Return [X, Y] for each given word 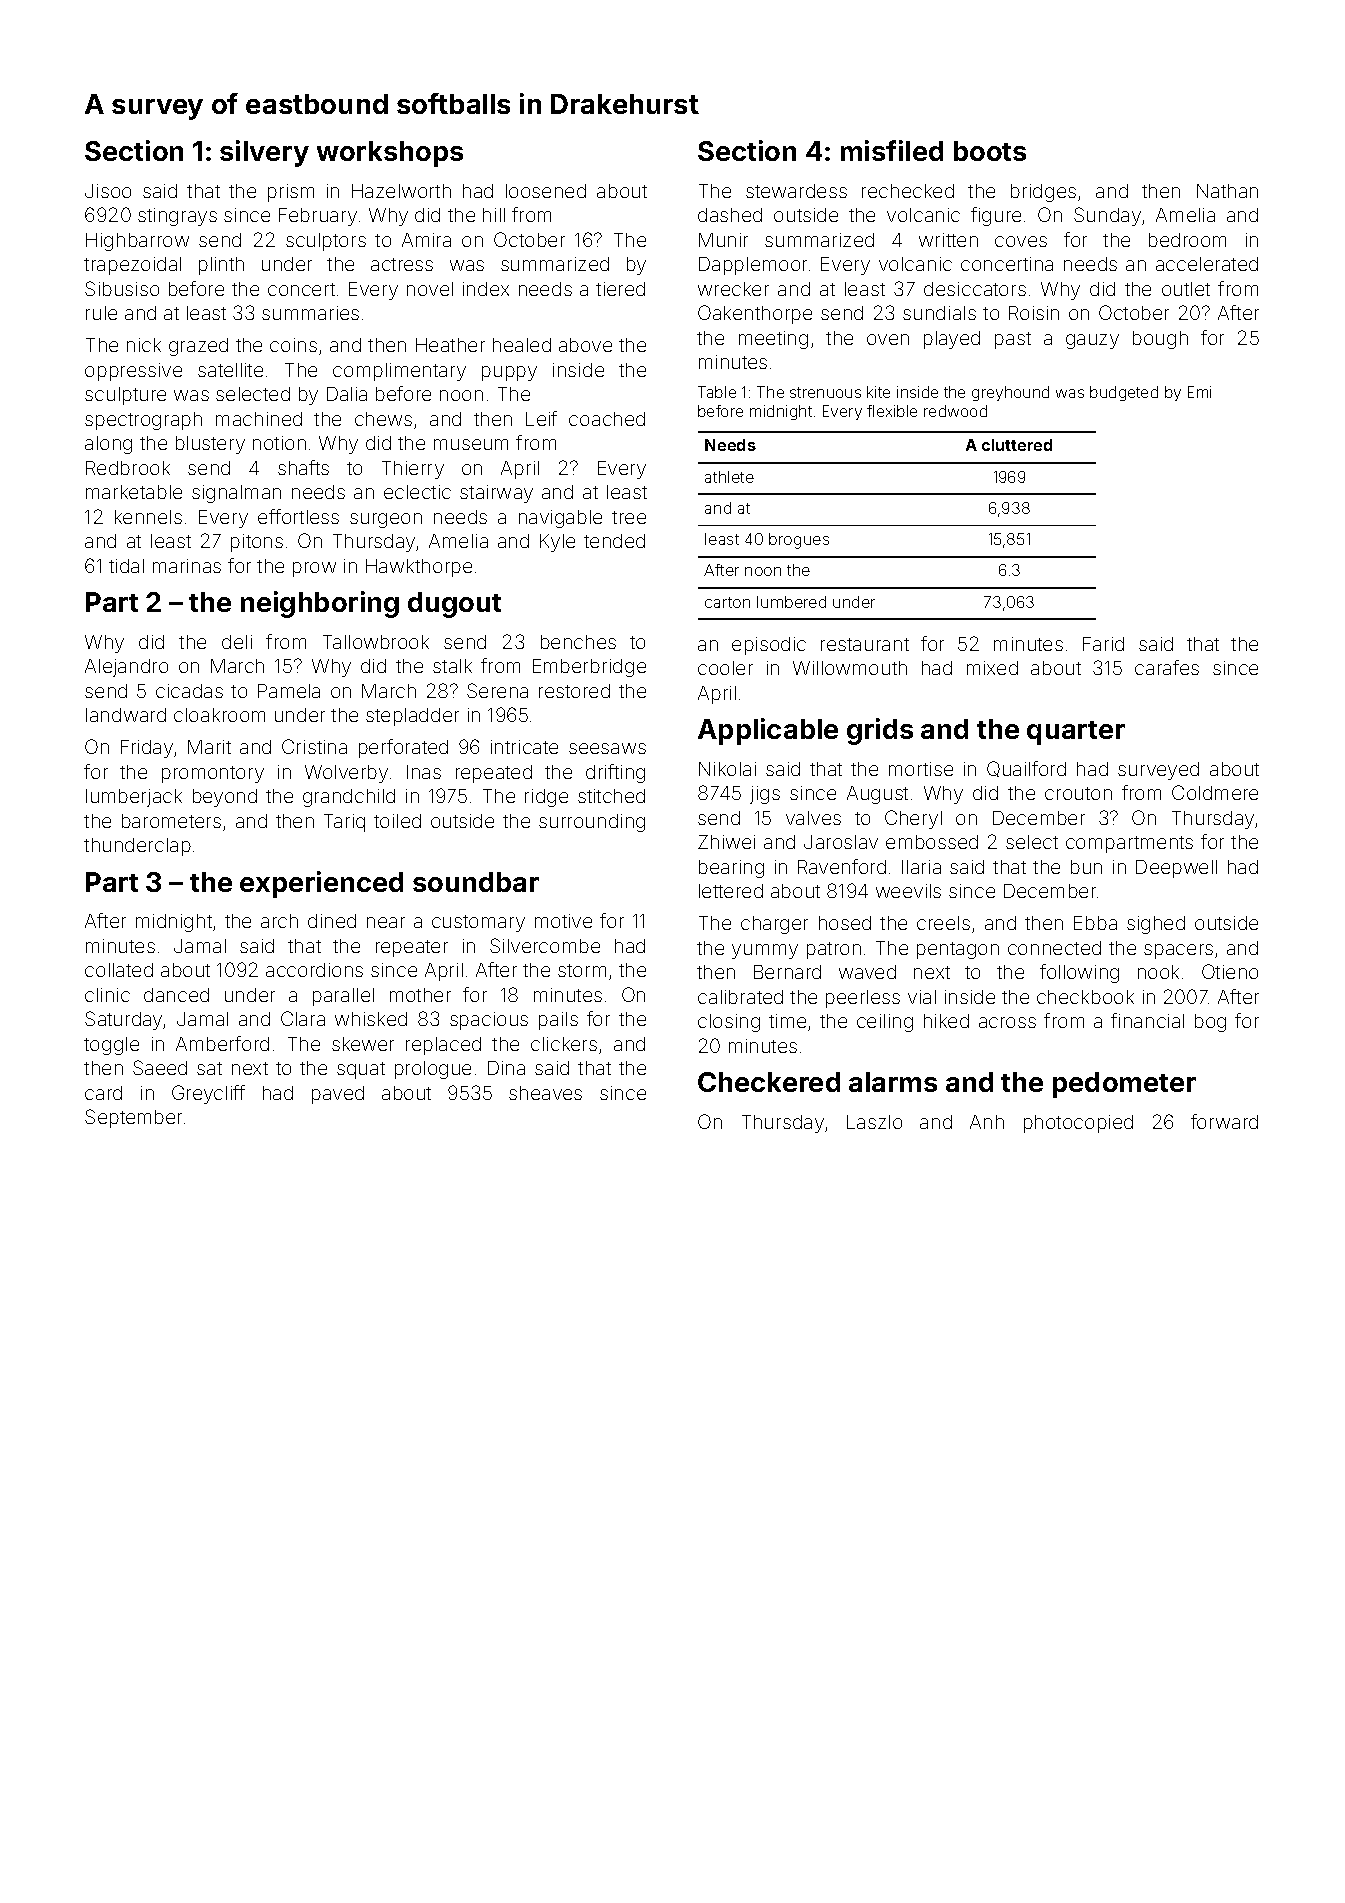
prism [291, 193]
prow [314, 569]
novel [430, 289]
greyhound [1010, 393]
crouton [1078, 793]
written [948, 240]
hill [494, 215]
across [1007, 1022]
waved [867, 972]
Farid [1103, 644]
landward [126, 715]
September [133, 1118]
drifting [615, 773]
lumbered [791, 602]
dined [332, 921]
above [585, 345]
